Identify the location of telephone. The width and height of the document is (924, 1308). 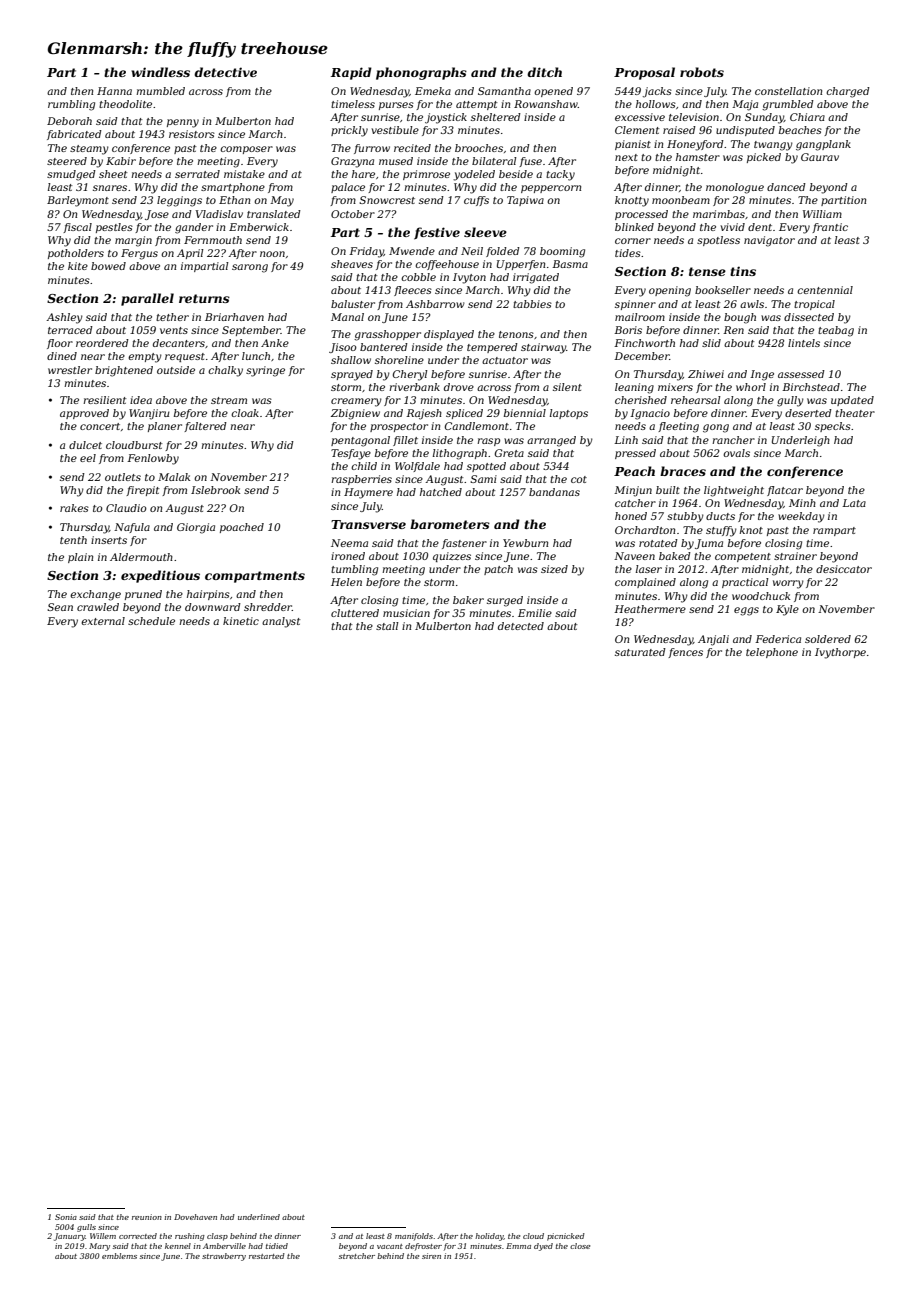
(772, 653).
